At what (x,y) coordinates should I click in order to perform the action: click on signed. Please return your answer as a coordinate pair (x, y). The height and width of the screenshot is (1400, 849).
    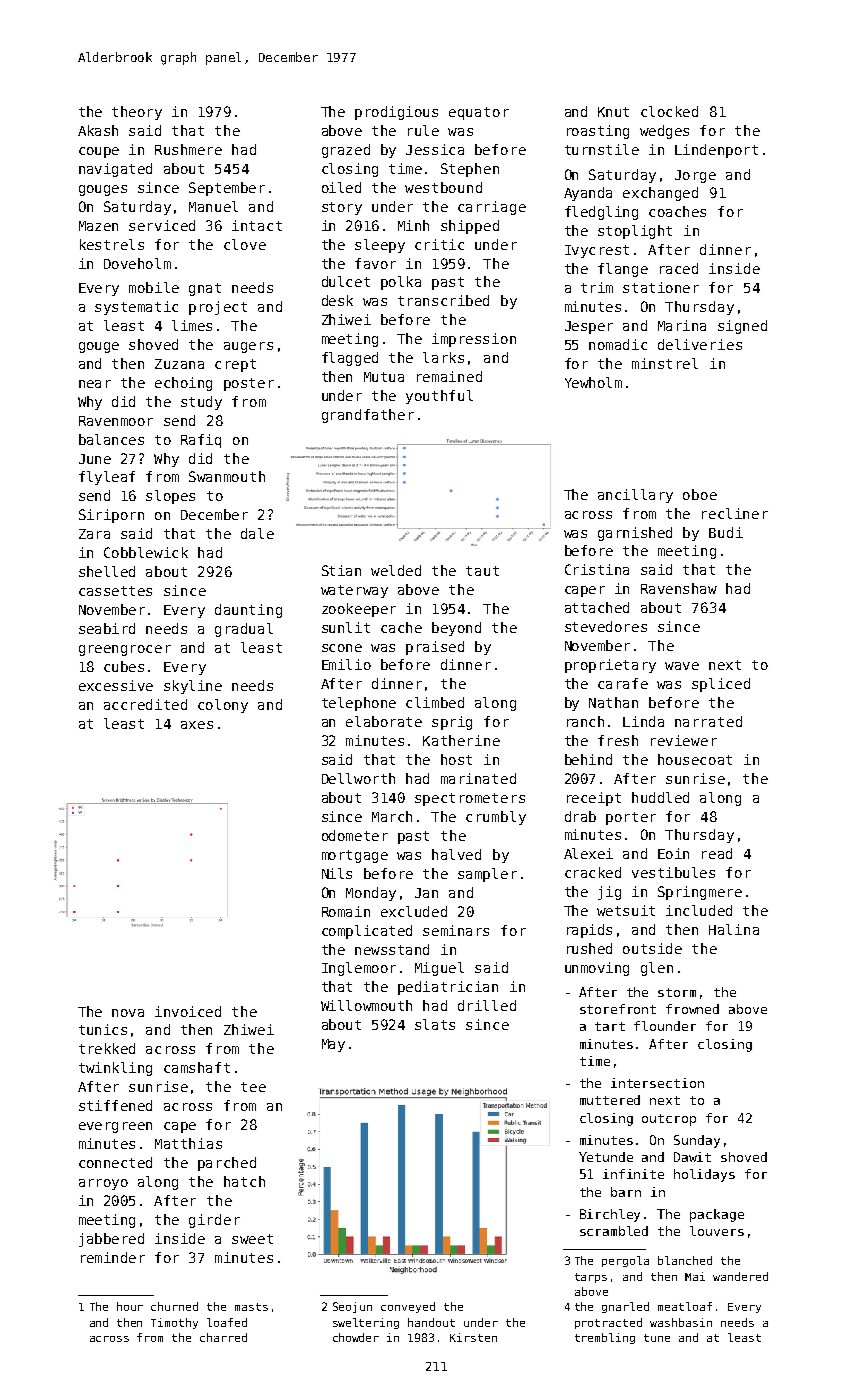
    Looking at the image, I should click on (742, 327).
